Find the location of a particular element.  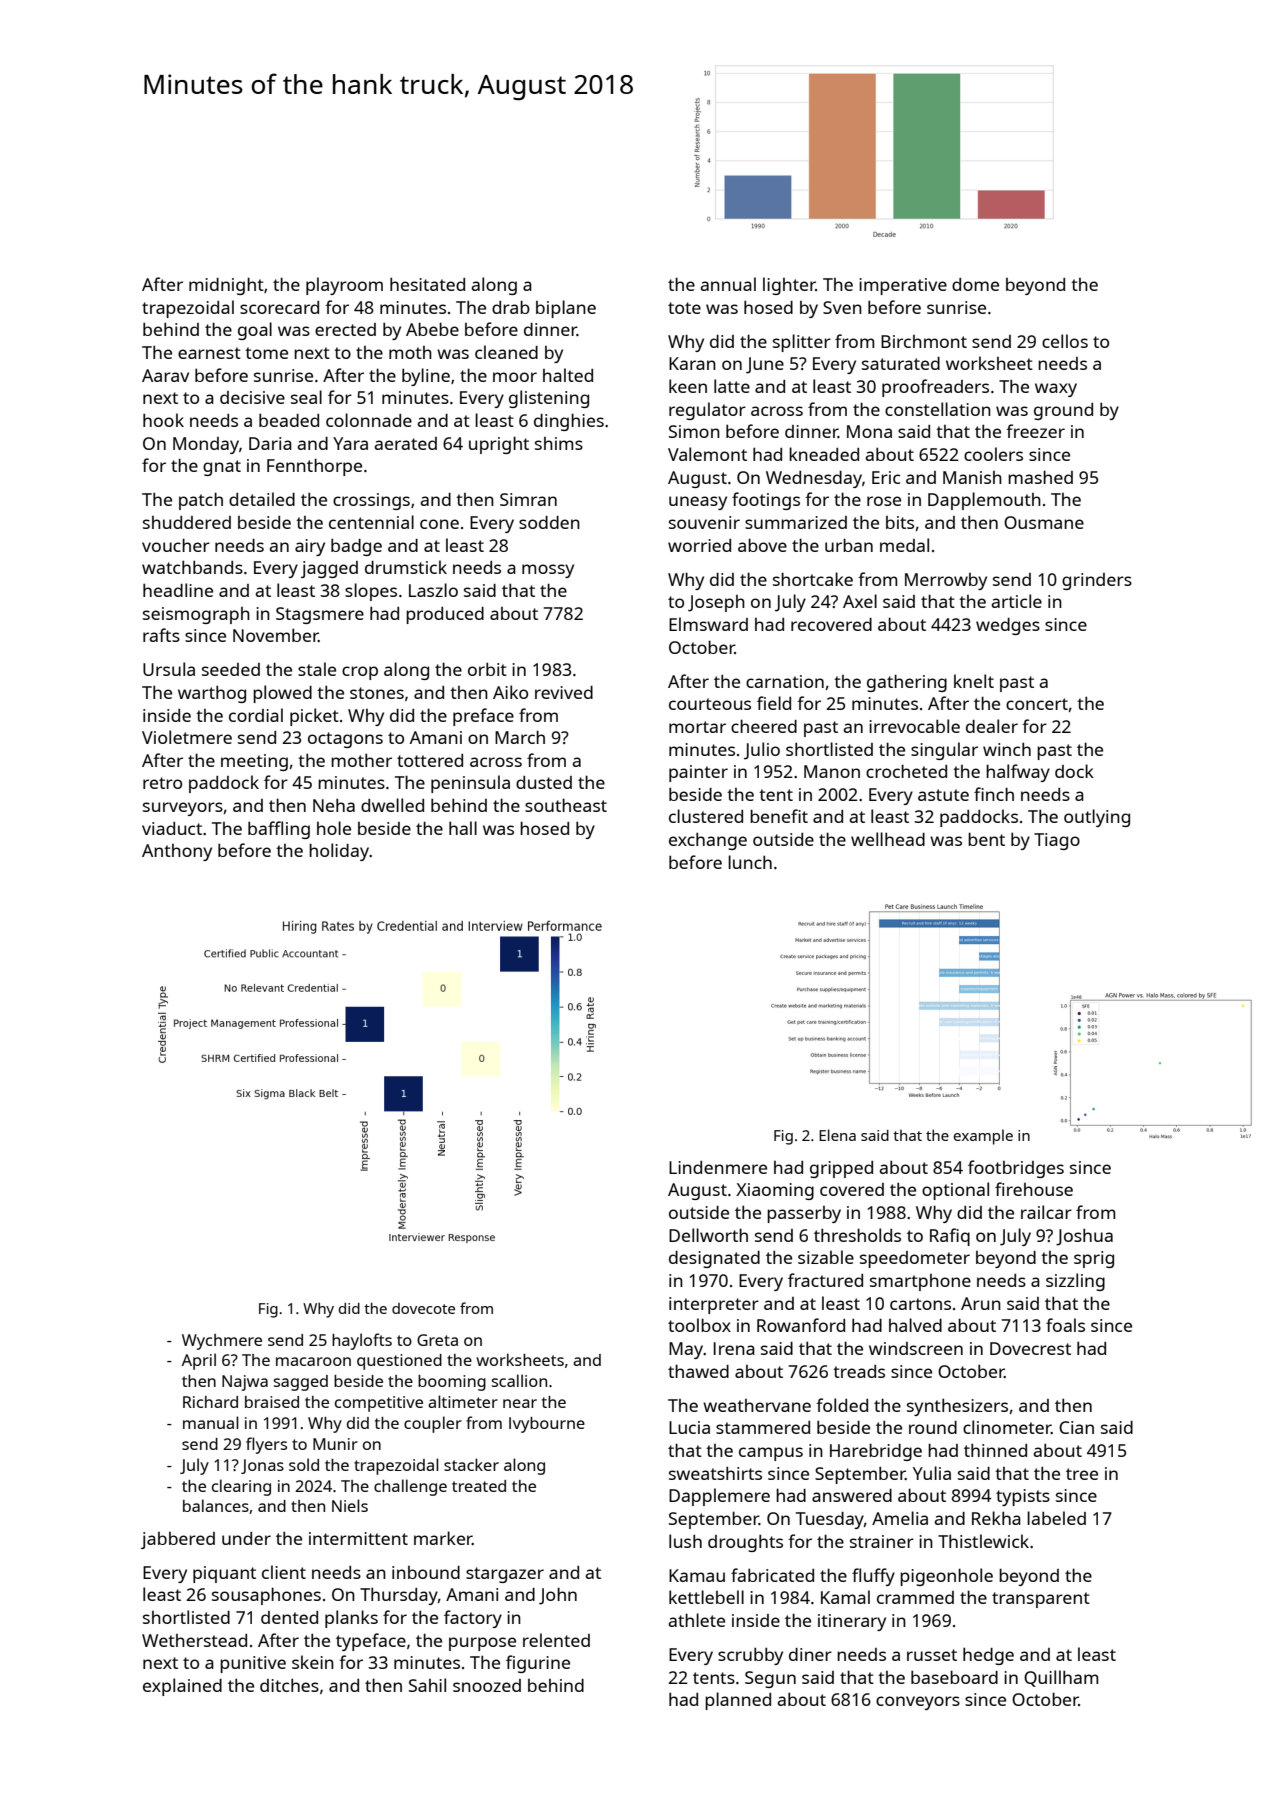

hook is located at coordinates (163, 420).
